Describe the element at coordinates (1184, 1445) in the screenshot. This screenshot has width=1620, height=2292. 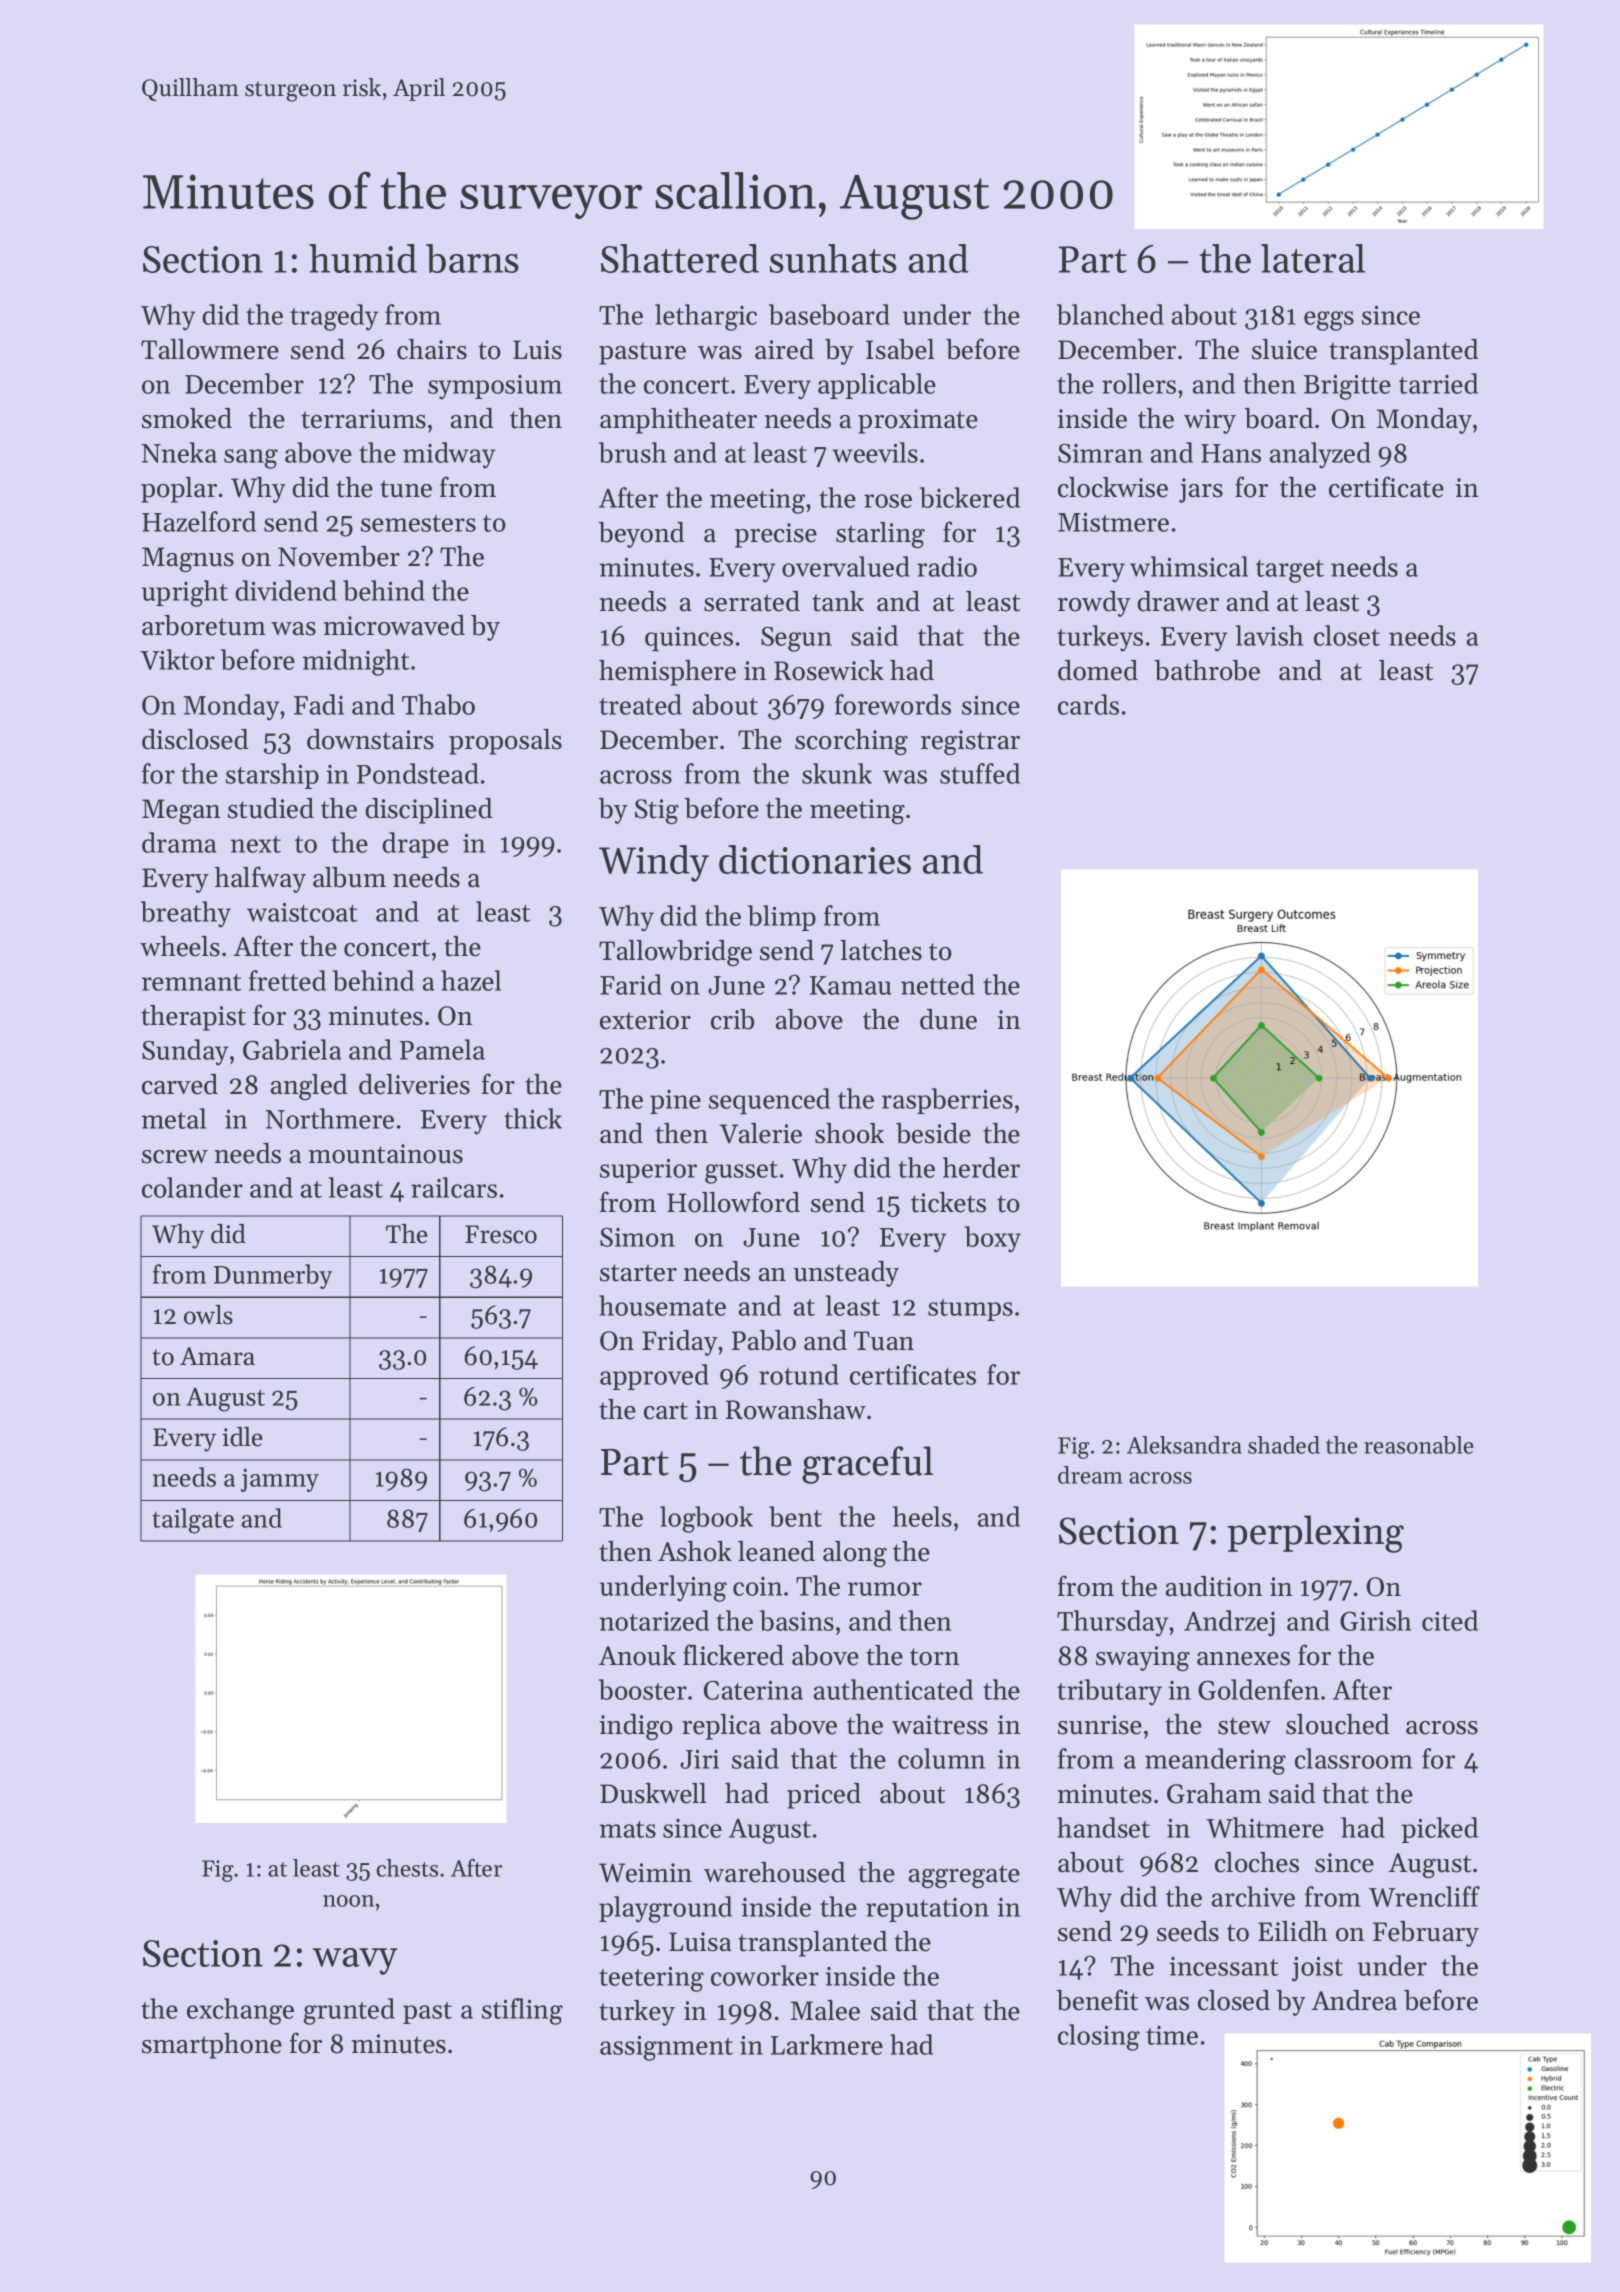
I see `Aleksandra` at that location.
